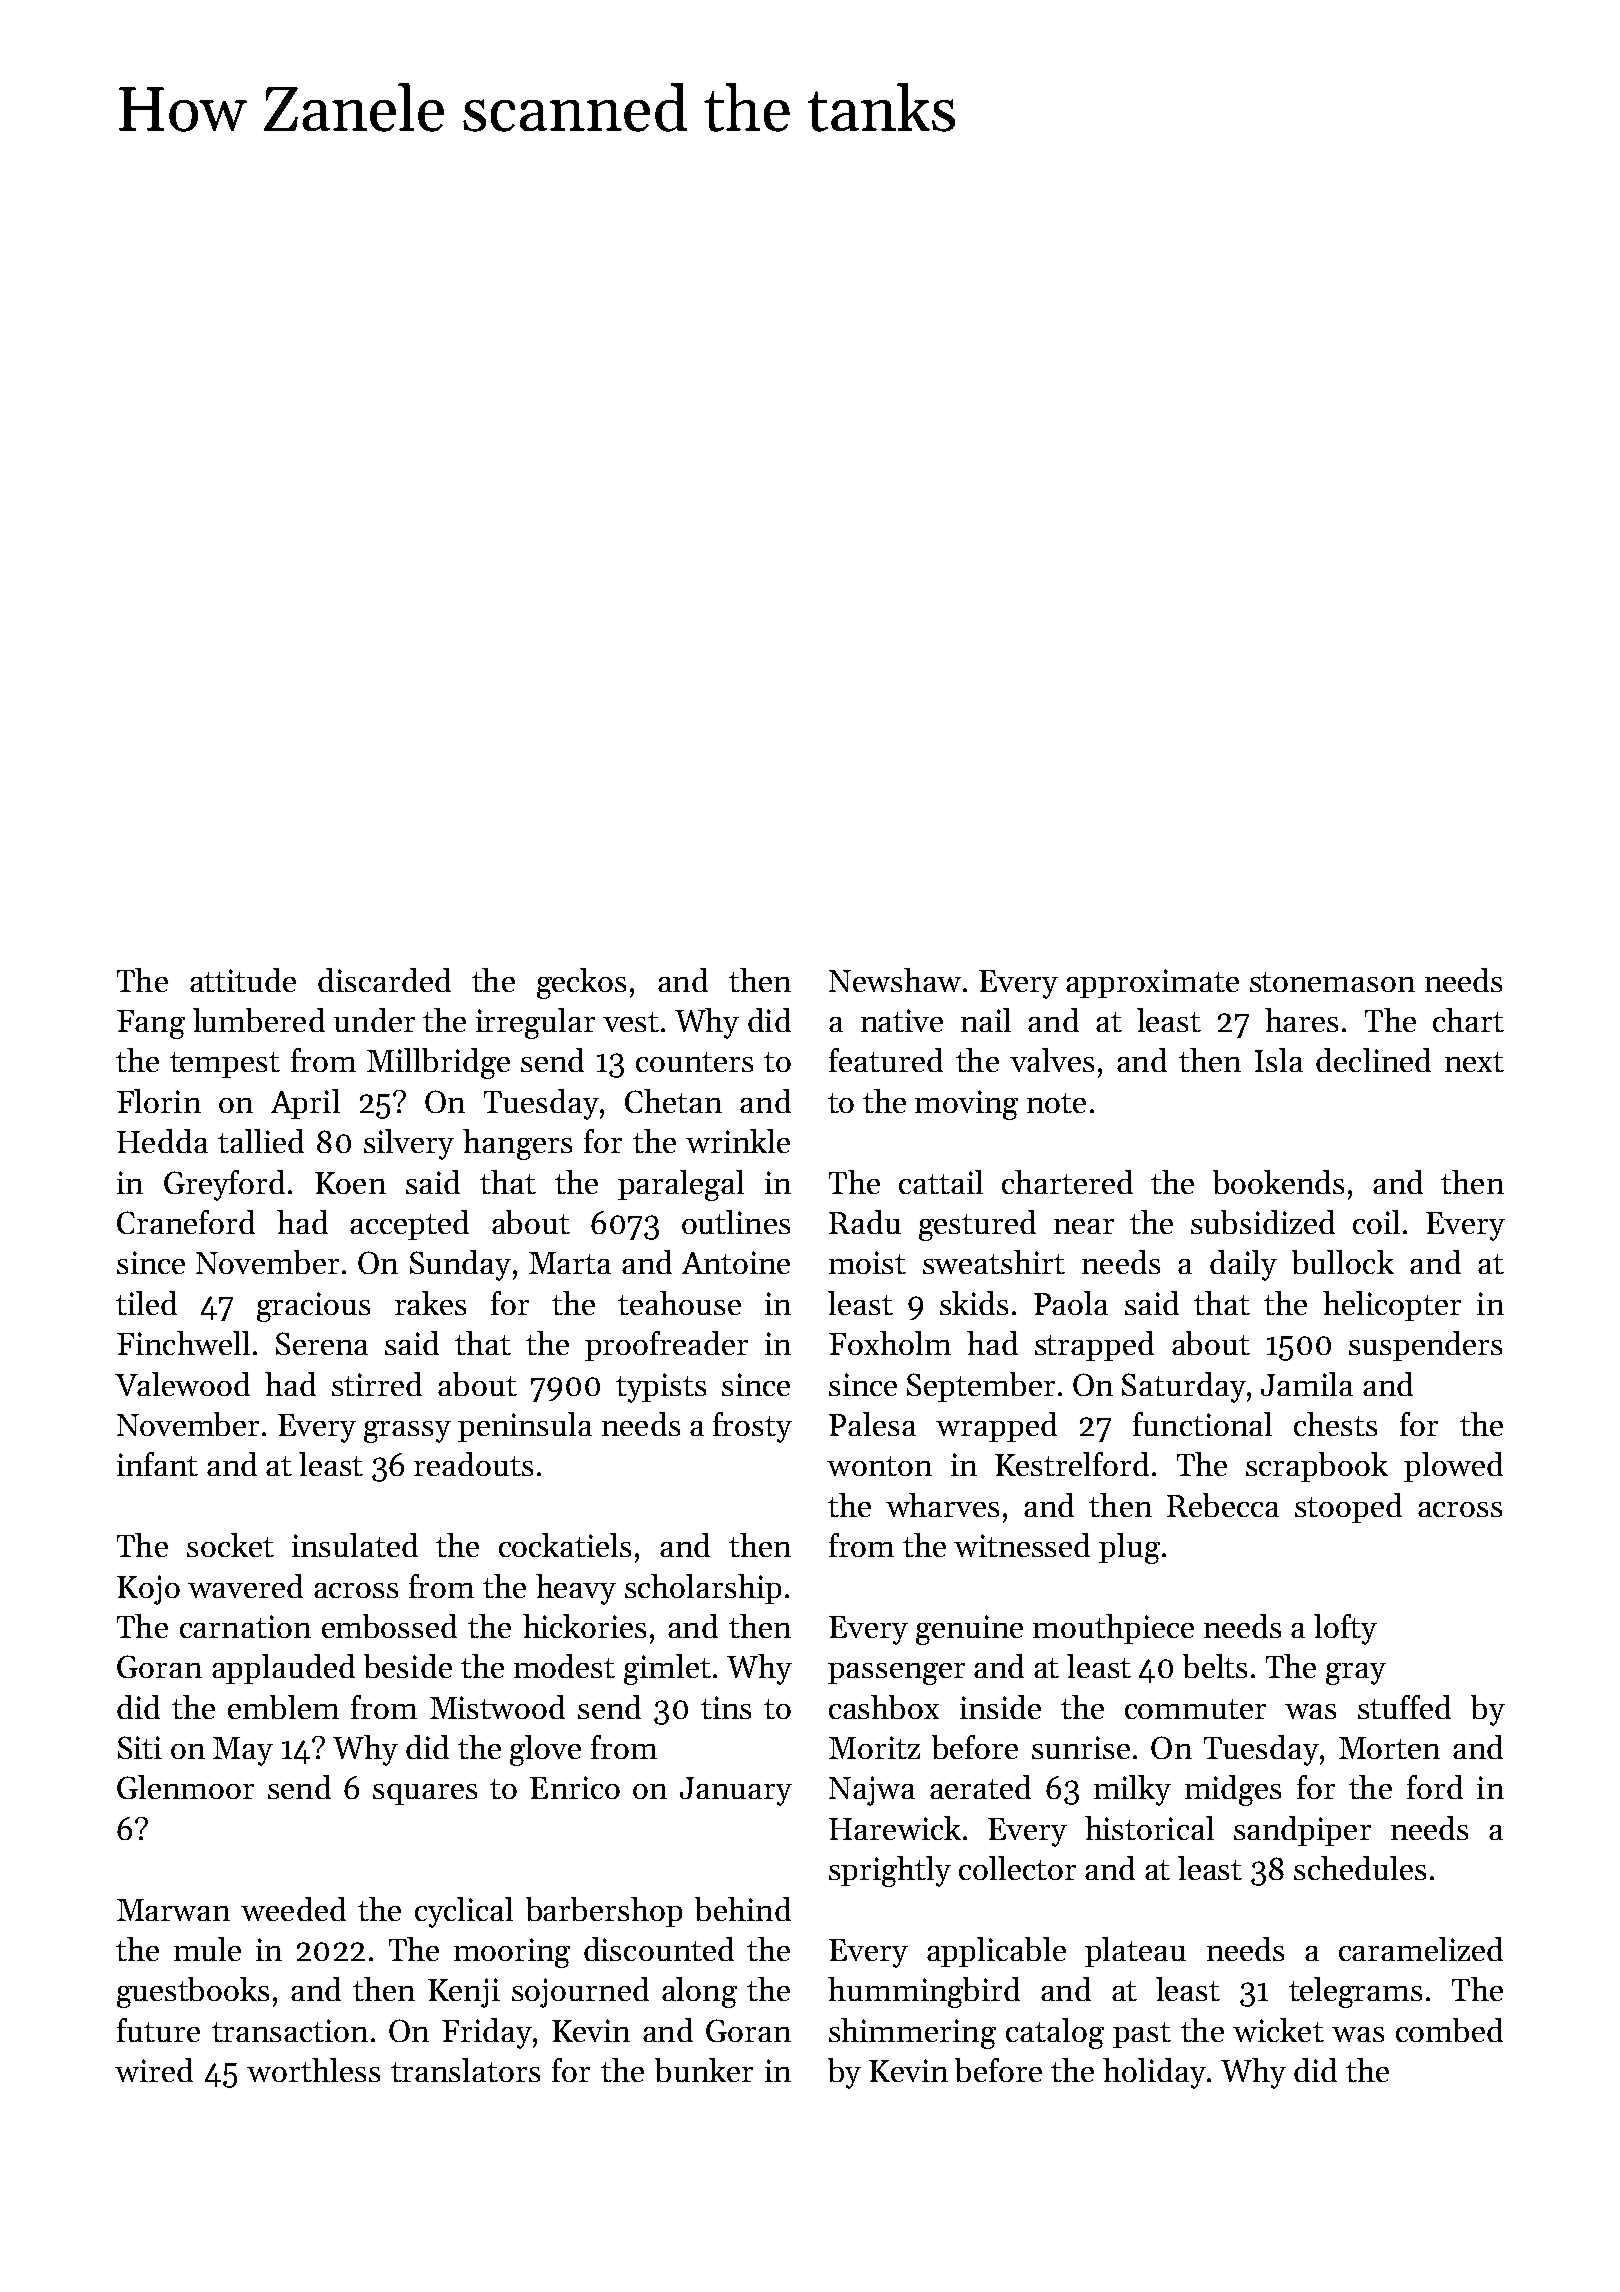 The width and height of the document is (1620, 2292). What do you see at coordinates (1345, 1629) in the document?
I see `lofty` at bounding box center [1345, 1629].
